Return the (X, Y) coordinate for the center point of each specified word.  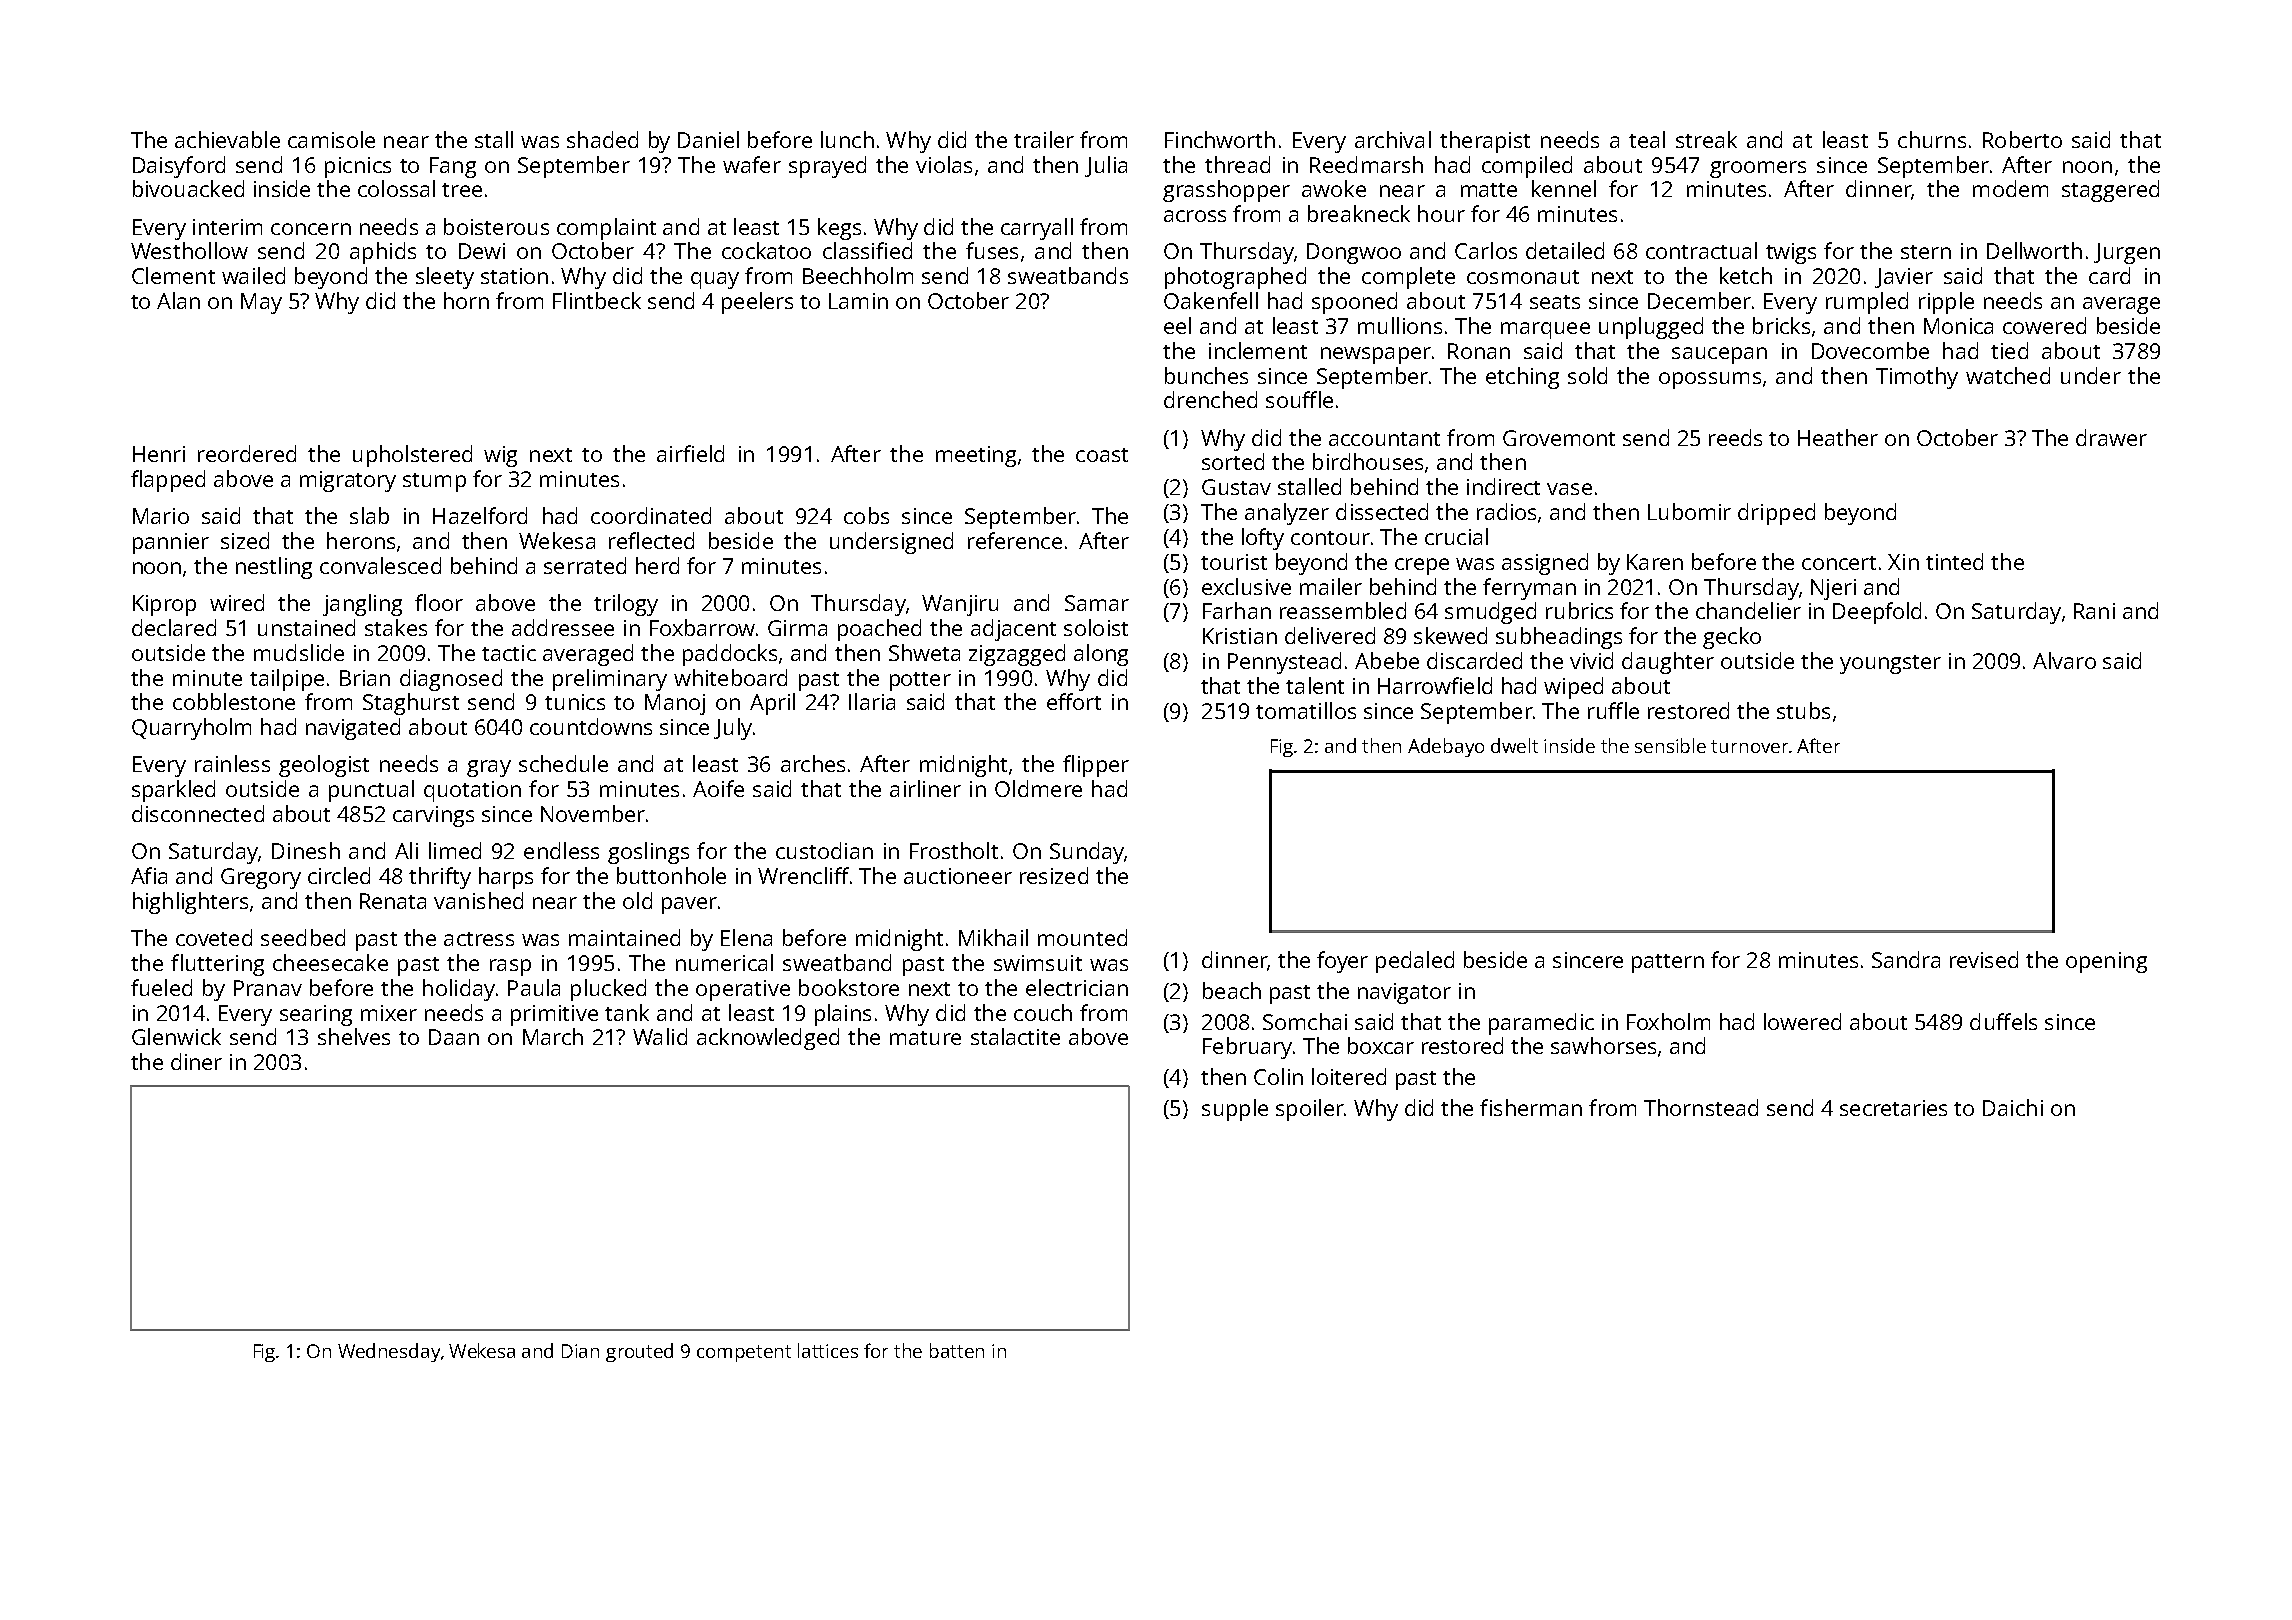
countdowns (591, 726)
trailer (1044, 139)
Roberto (2022, 139)
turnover (1749, 746)
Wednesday (389, 1352)
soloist (1096, 627)
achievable (227, 139)
